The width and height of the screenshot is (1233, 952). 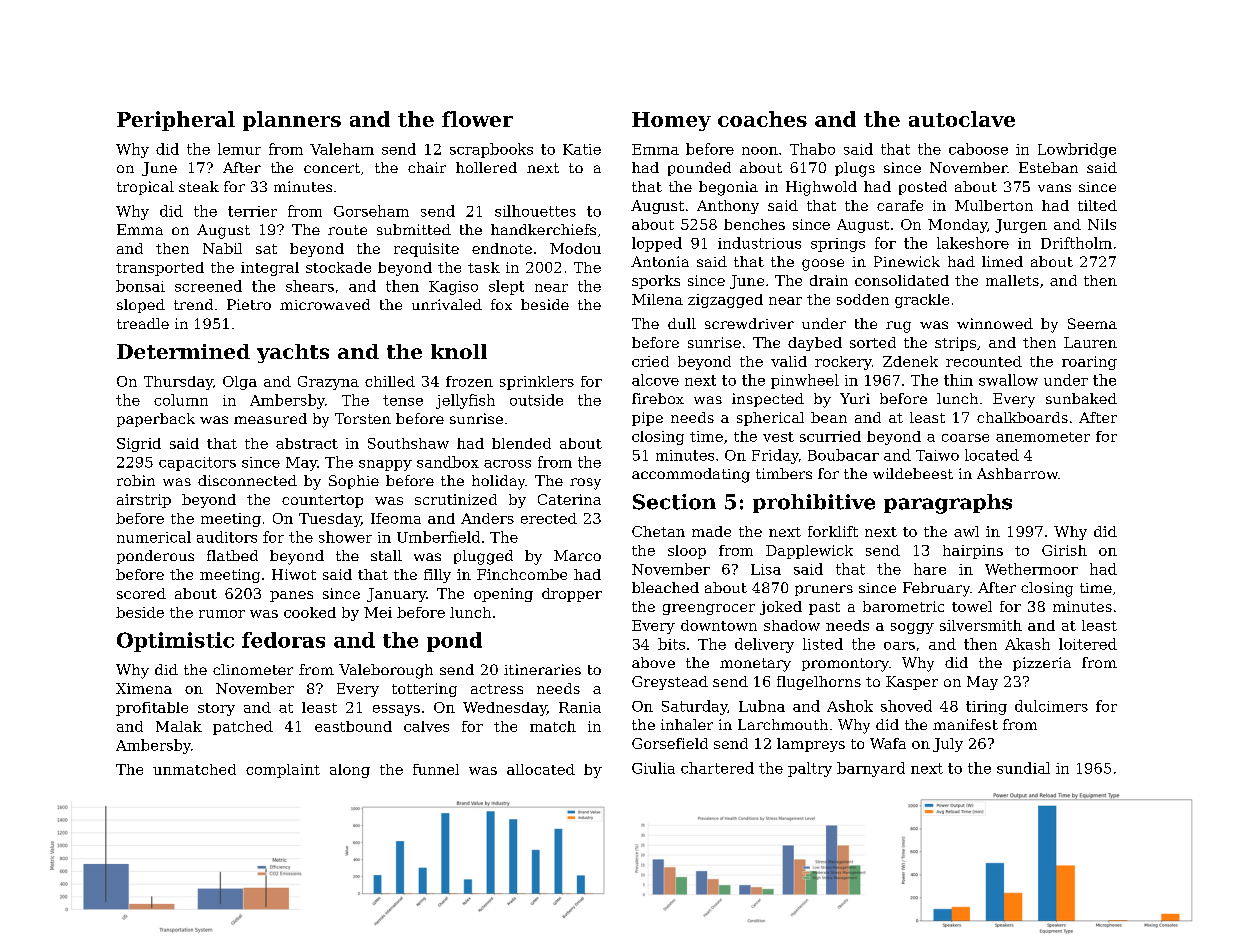 What do you see at coordinates (978, 149) in the screenshot?
I see `caboose` at bounding box center [978, 149].
